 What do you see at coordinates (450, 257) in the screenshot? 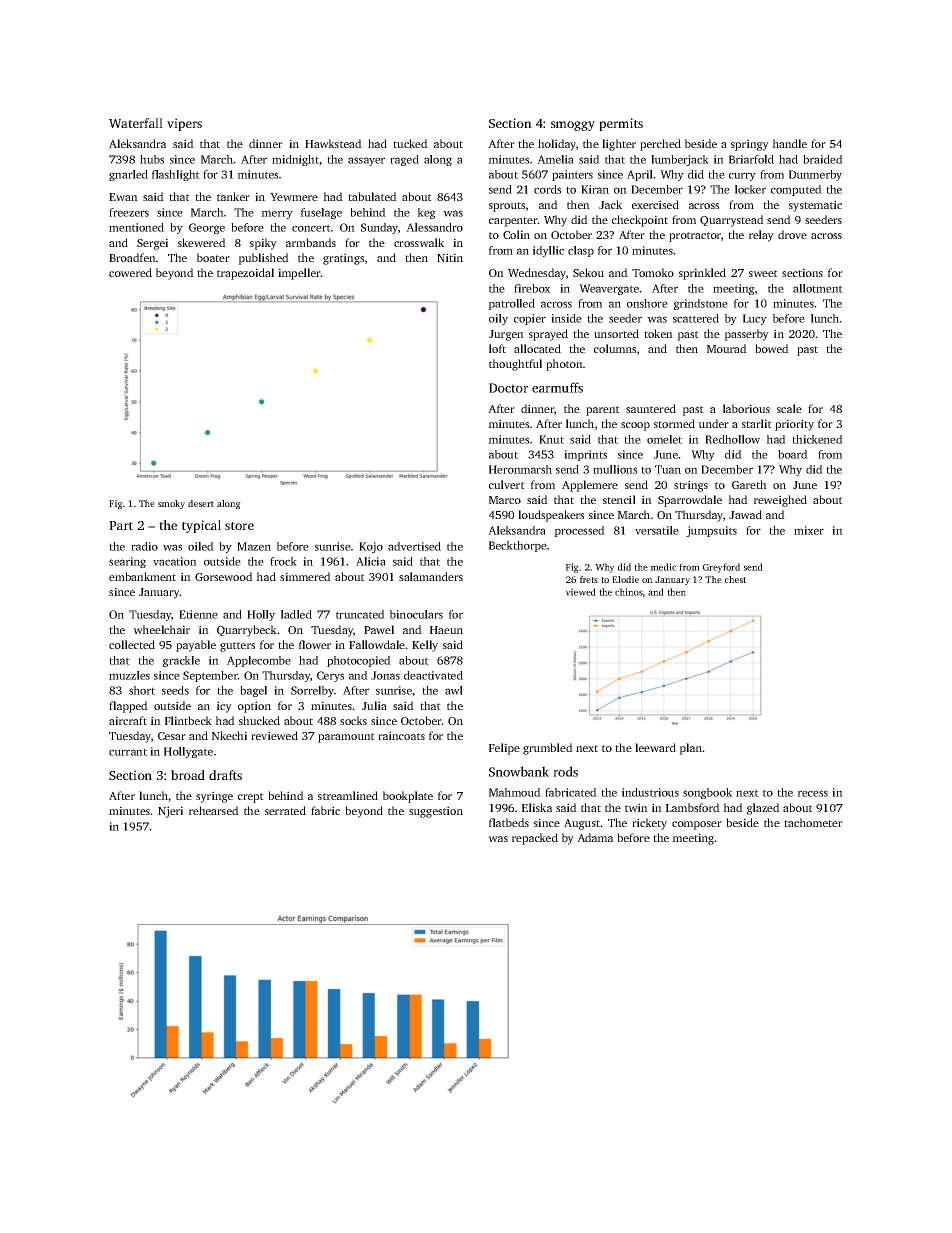
I see `Nitin` at bounding box center [450, 257].
